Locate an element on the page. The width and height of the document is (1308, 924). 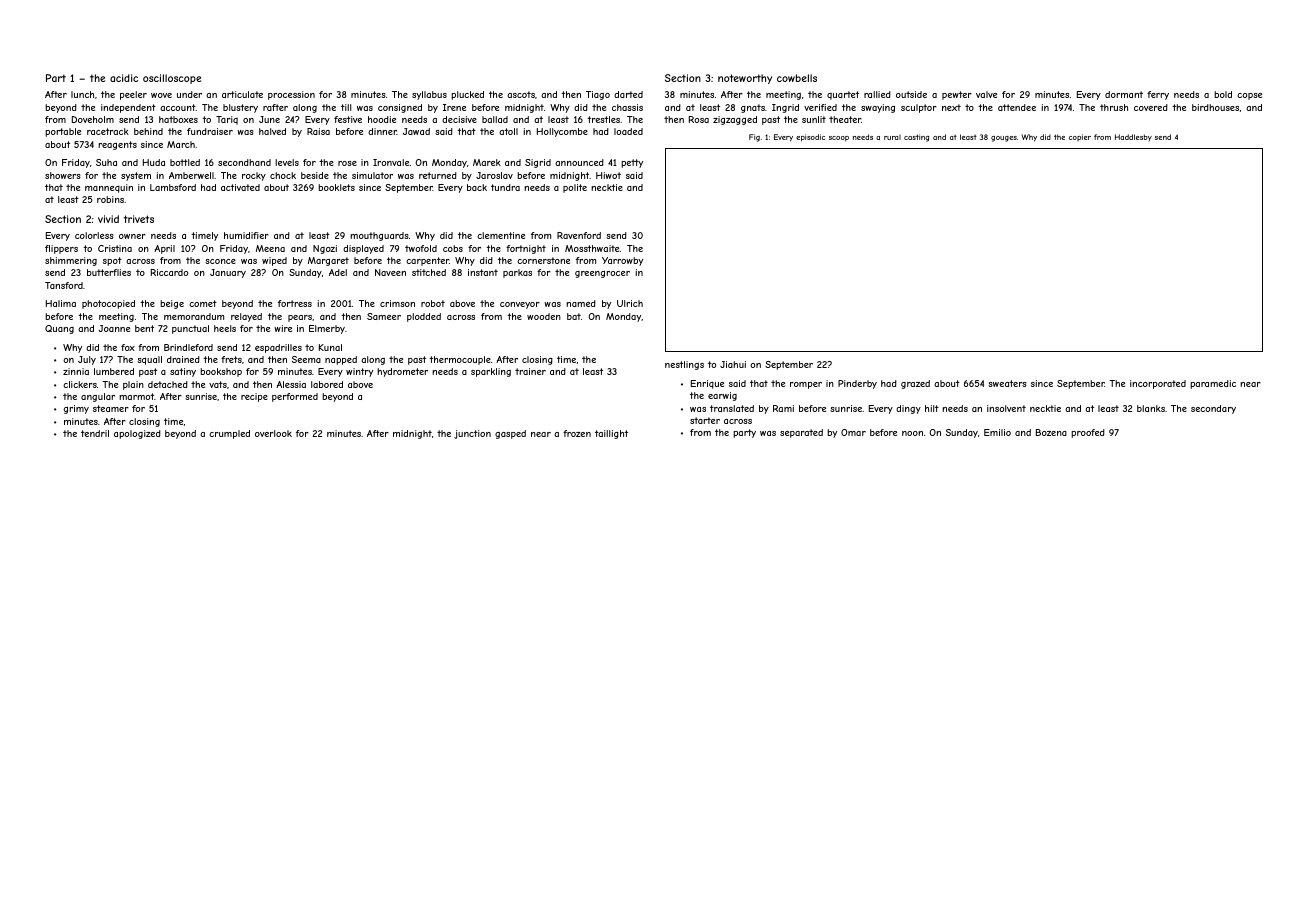
booklets is located at coordinates (336, 187).
